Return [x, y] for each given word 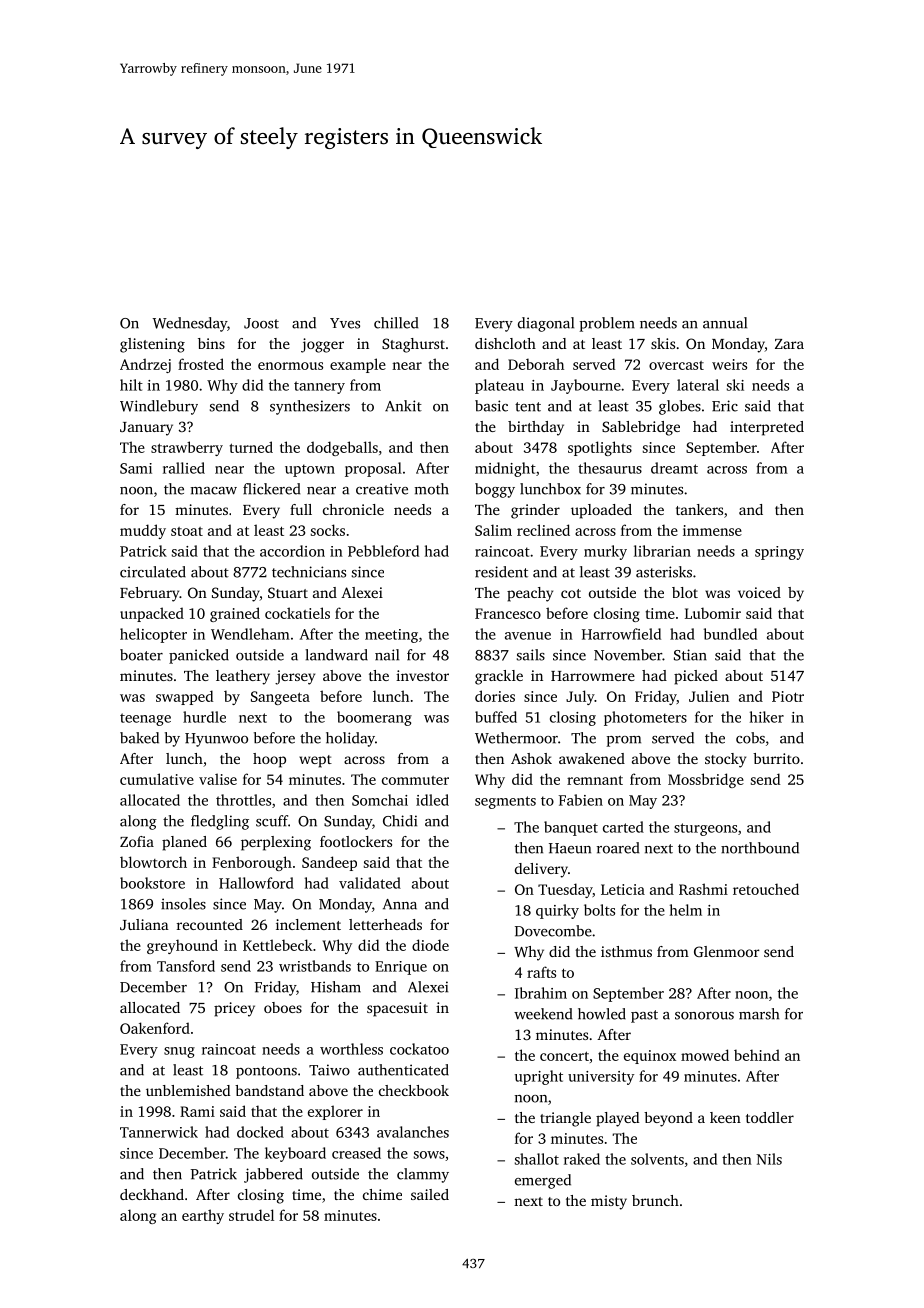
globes [680, 407]
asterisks [664, 572]
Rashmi [703, 889]
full [301, 509]
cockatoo [419, 1049]
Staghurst [413, 345]
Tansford [186, 966]
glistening [152, 345]
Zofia [137, 841]
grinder [535, 511]
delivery [541, 870]
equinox [650, 1057]
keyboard [295, 1154]
